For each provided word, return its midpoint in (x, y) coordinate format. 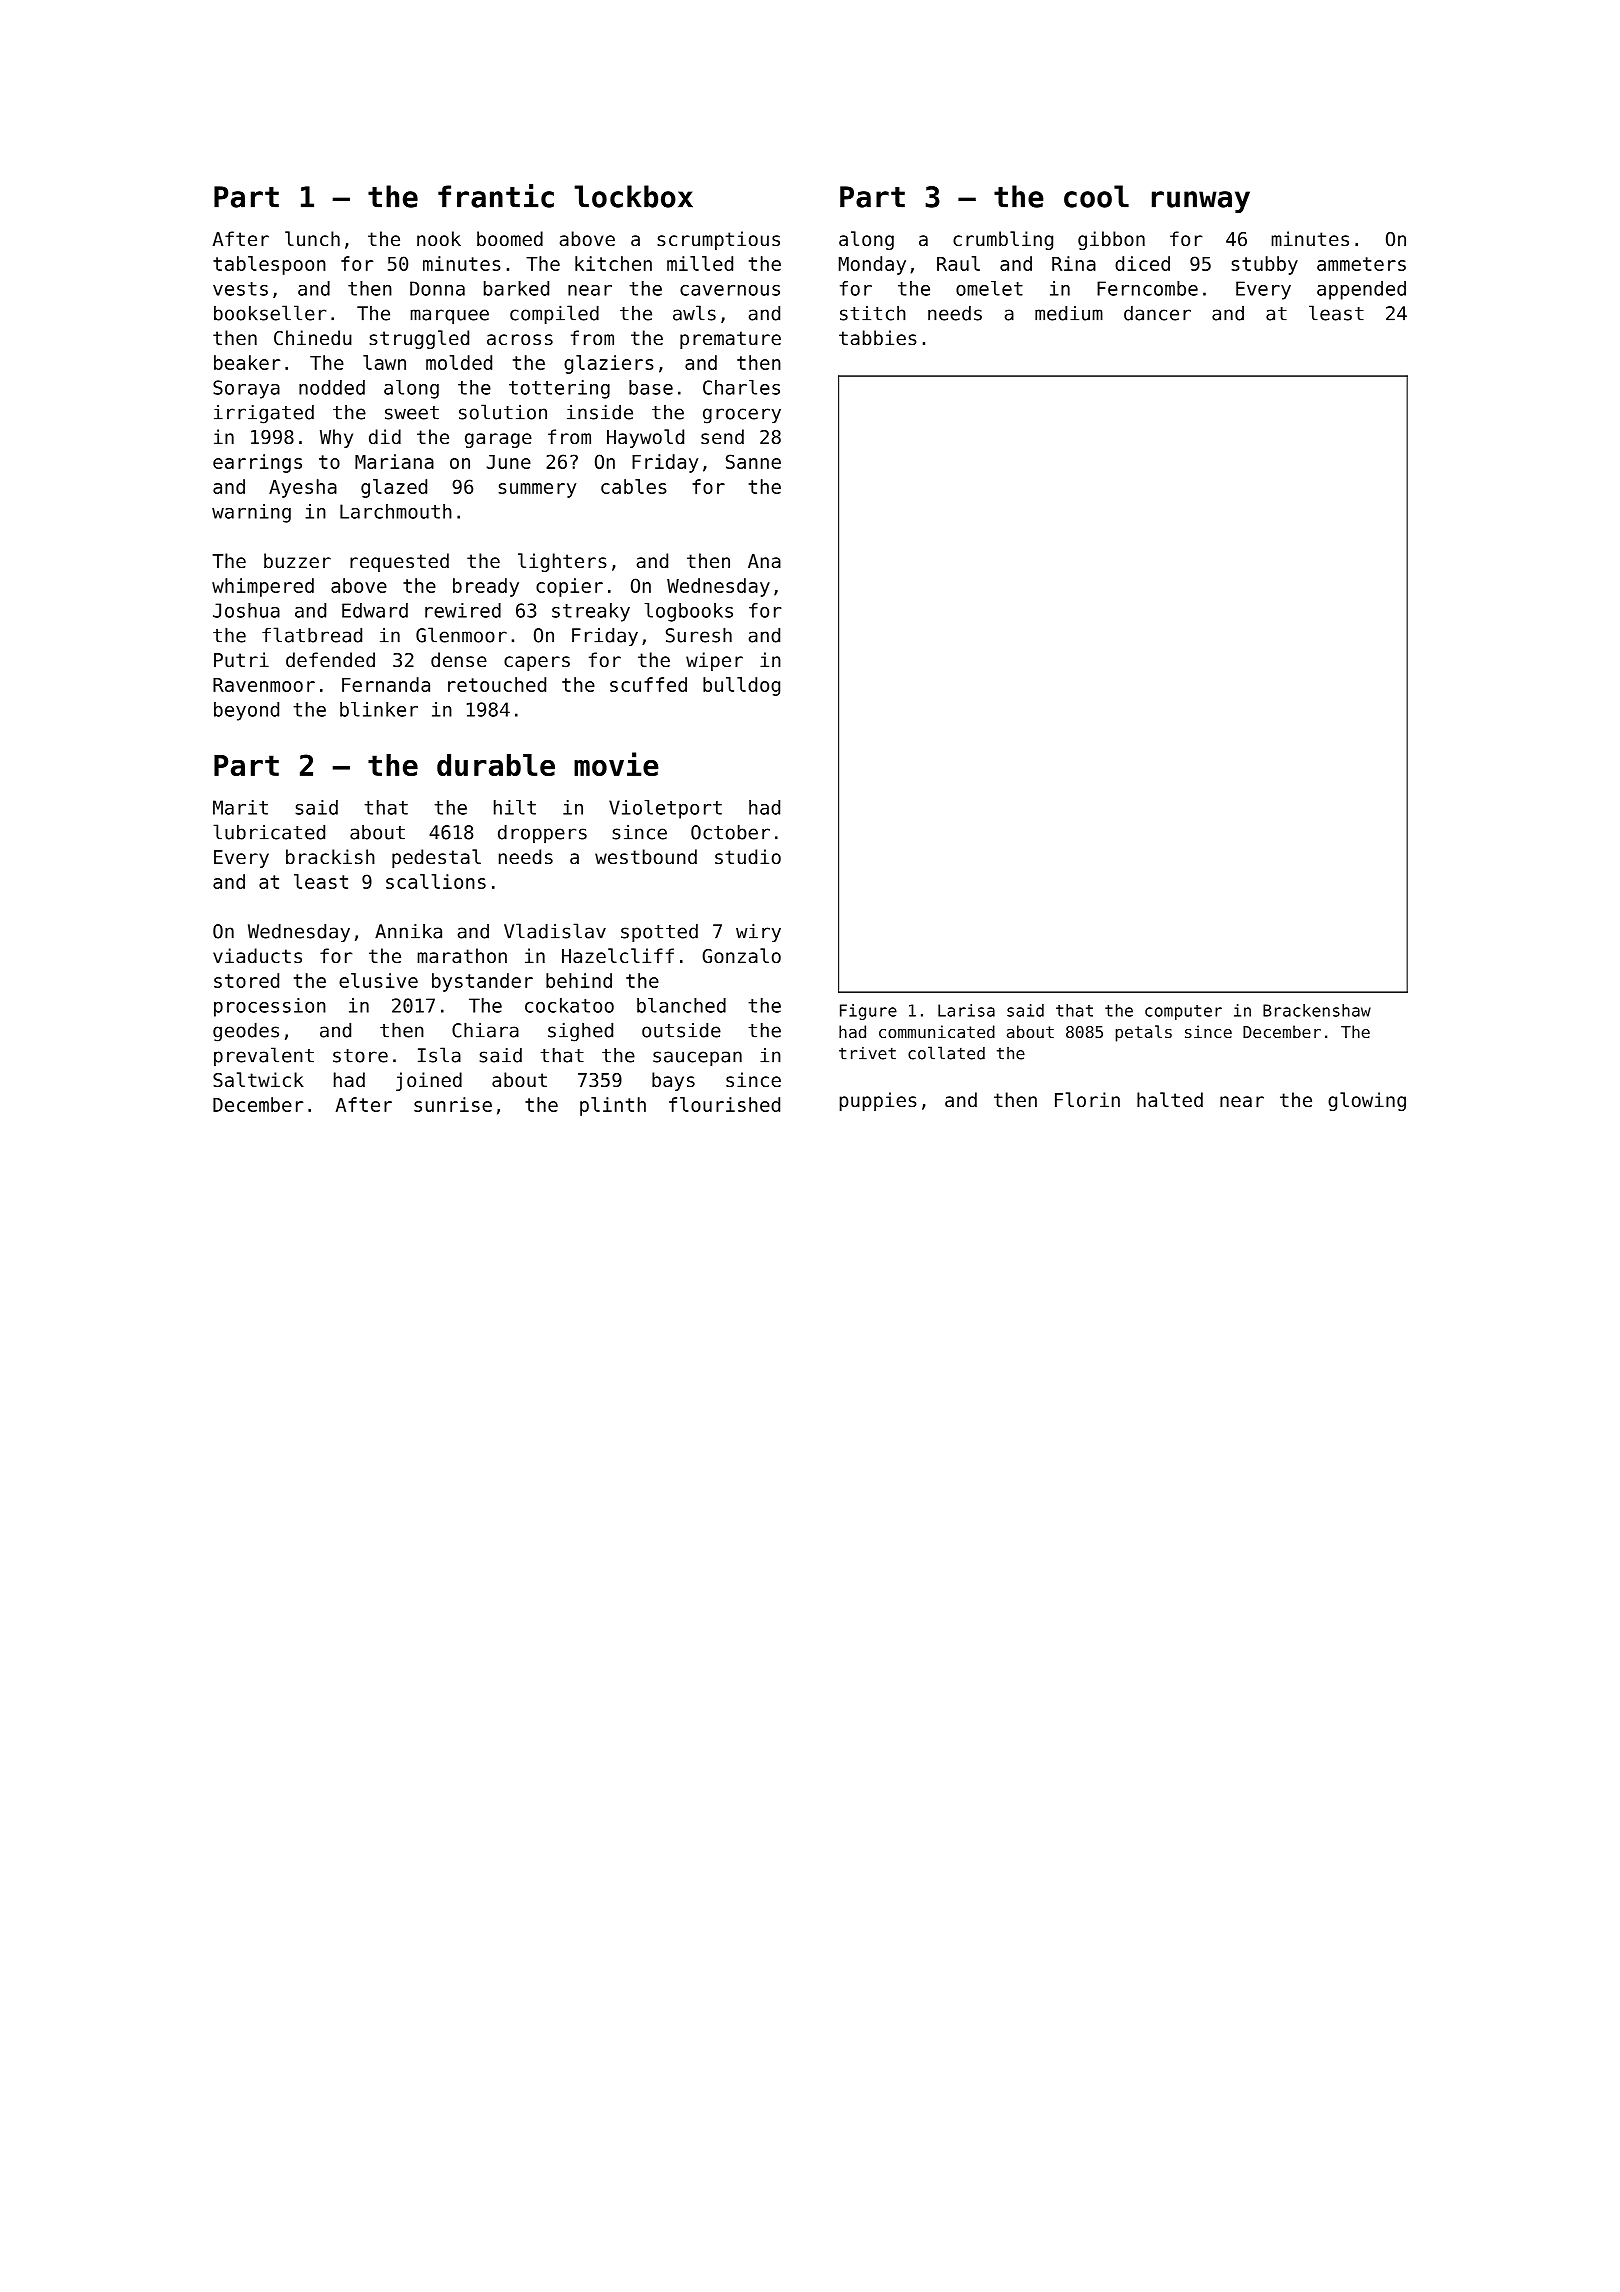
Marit (240, 807)
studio (748, 856)
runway (1201, 202)
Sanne (753, 461)
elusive (378, 980)
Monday (872, 265)
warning (251, 513)
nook (439, 238)
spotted (659, 933)
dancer (1157, 313)
